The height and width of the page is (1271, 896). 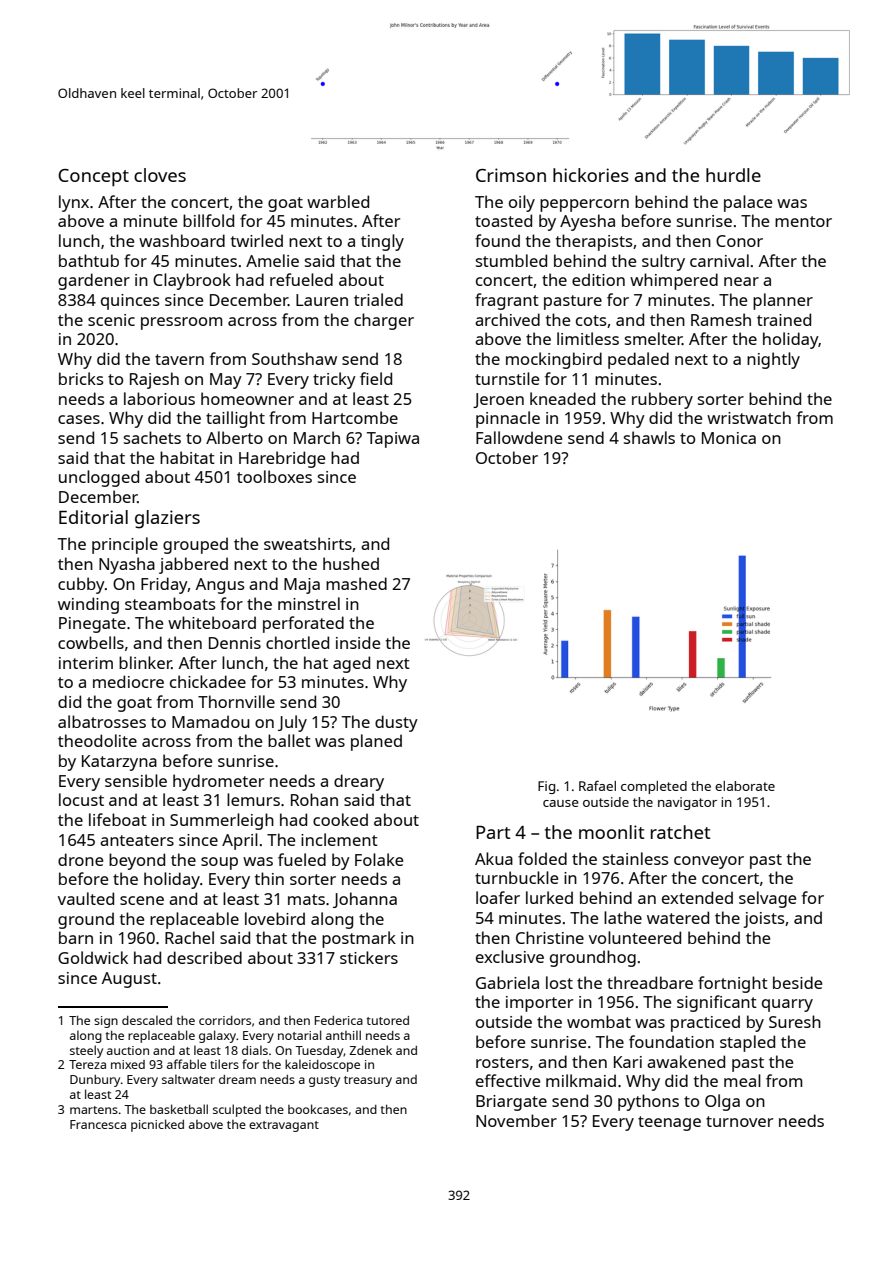 I want to click on lurked, so click(x=549, y=897).
